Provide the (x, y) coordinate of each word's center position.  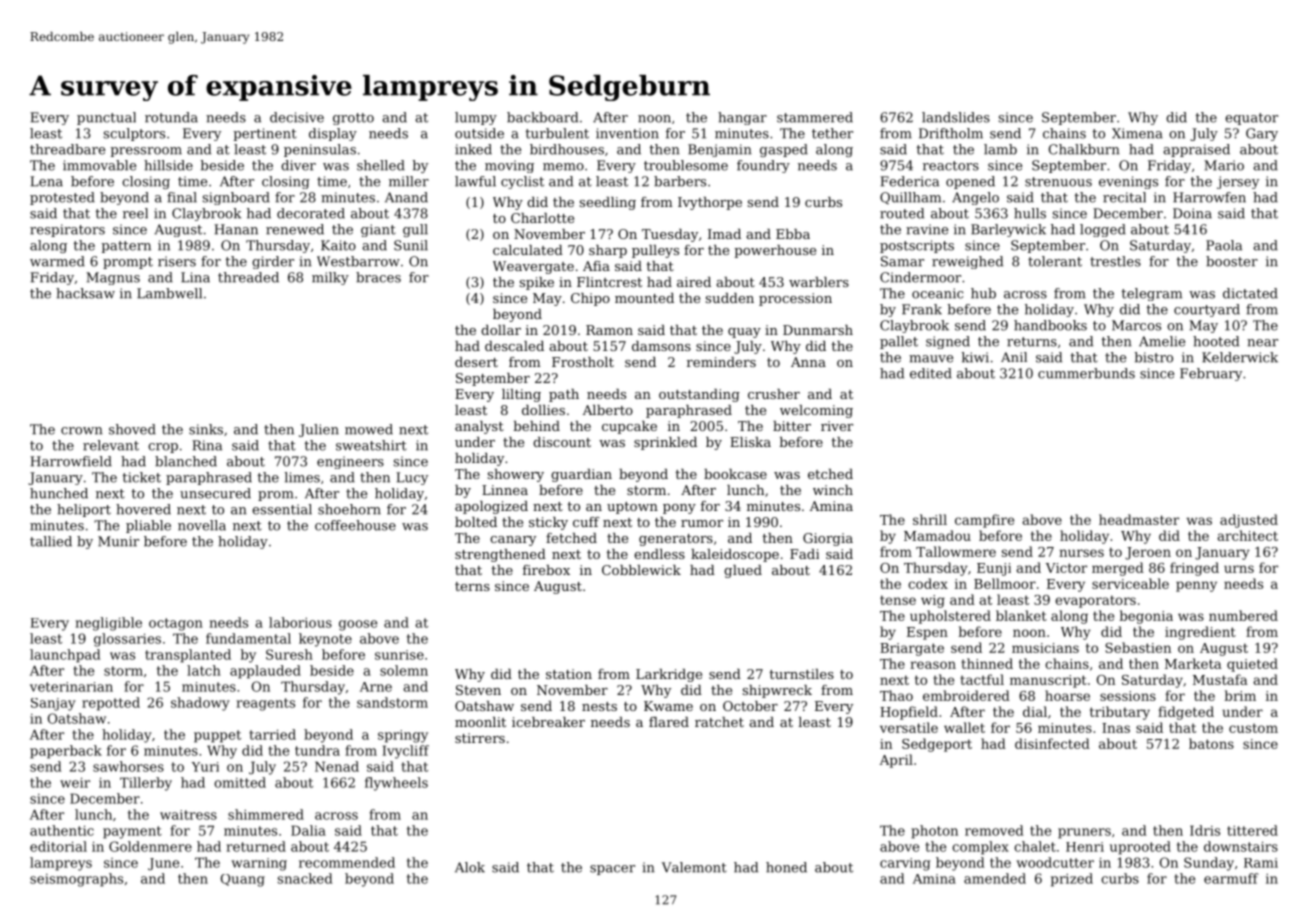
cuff (586, 522)
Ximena (1137, 133)
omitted (240, 782)
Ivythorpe (710, 203)
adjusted (1249, 521)
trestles (1115, 261)
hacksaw (85, 293)
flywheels (396, 784)
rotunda (171, 117)
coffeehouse (355, 525)
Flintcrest (609, 282)
